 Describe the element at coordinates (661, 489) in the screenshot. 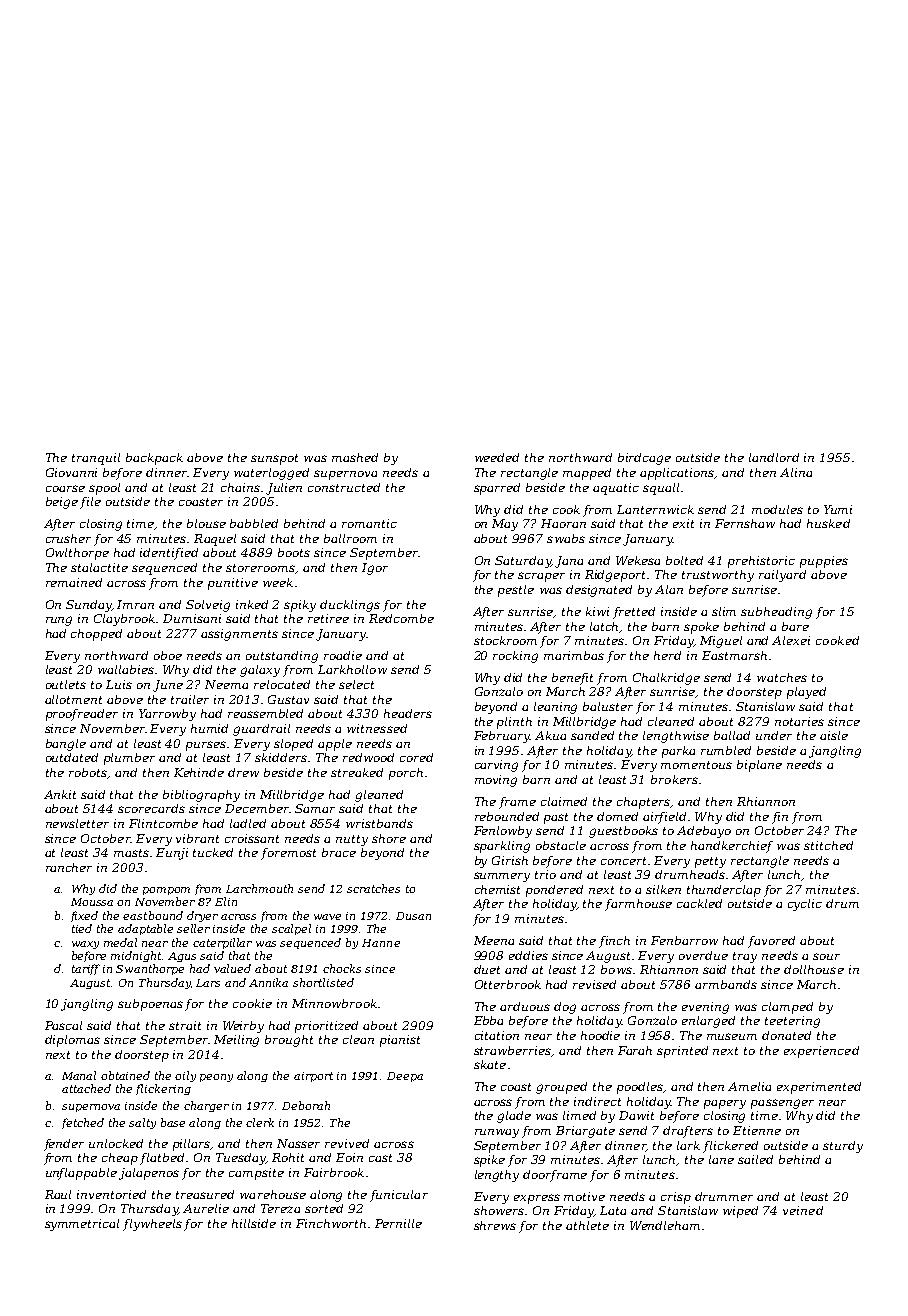

I see `squall` at that location.
